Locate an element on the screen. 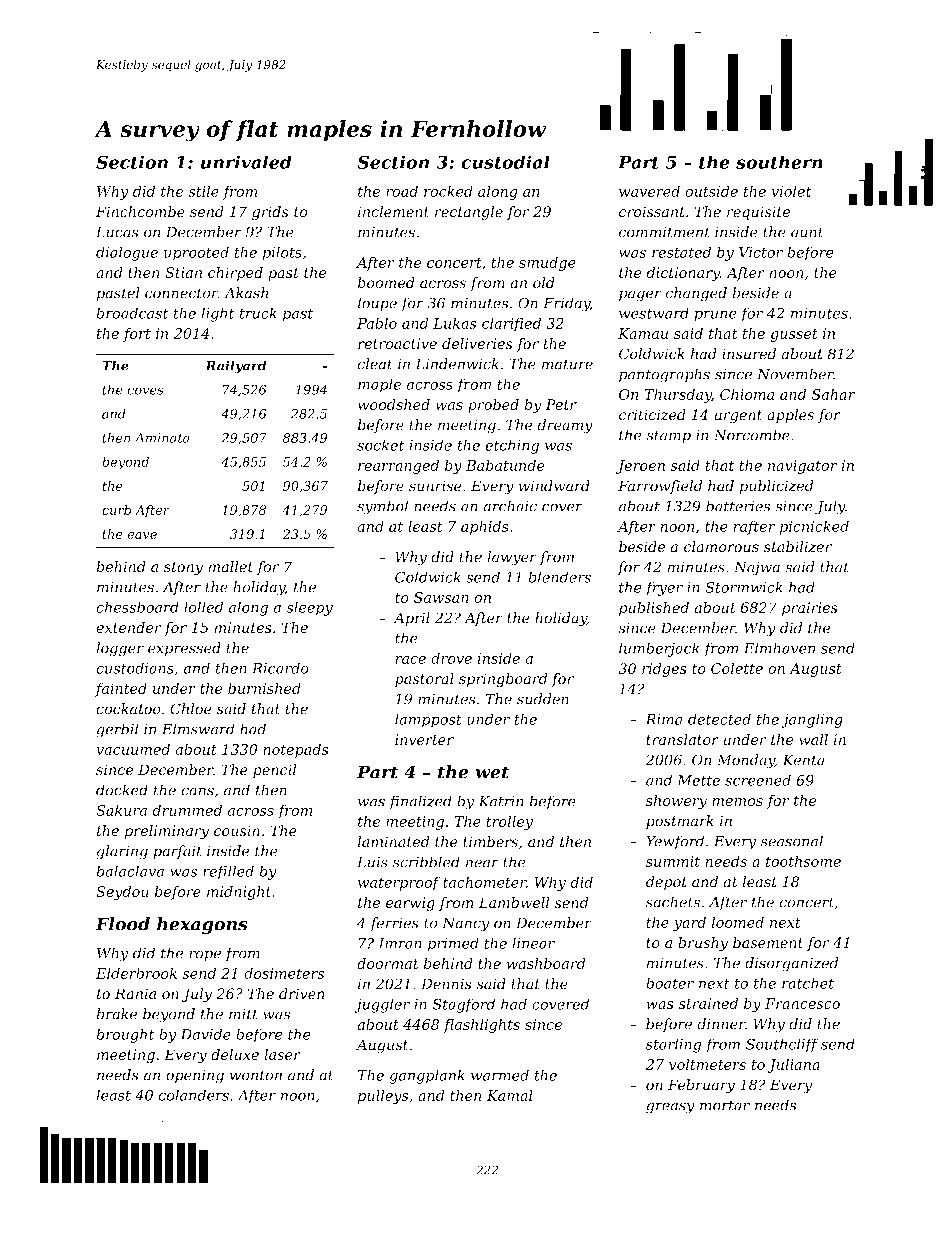 This screenshot has height=1233, width=952. Chloe is located at coordinates (191, 709).
